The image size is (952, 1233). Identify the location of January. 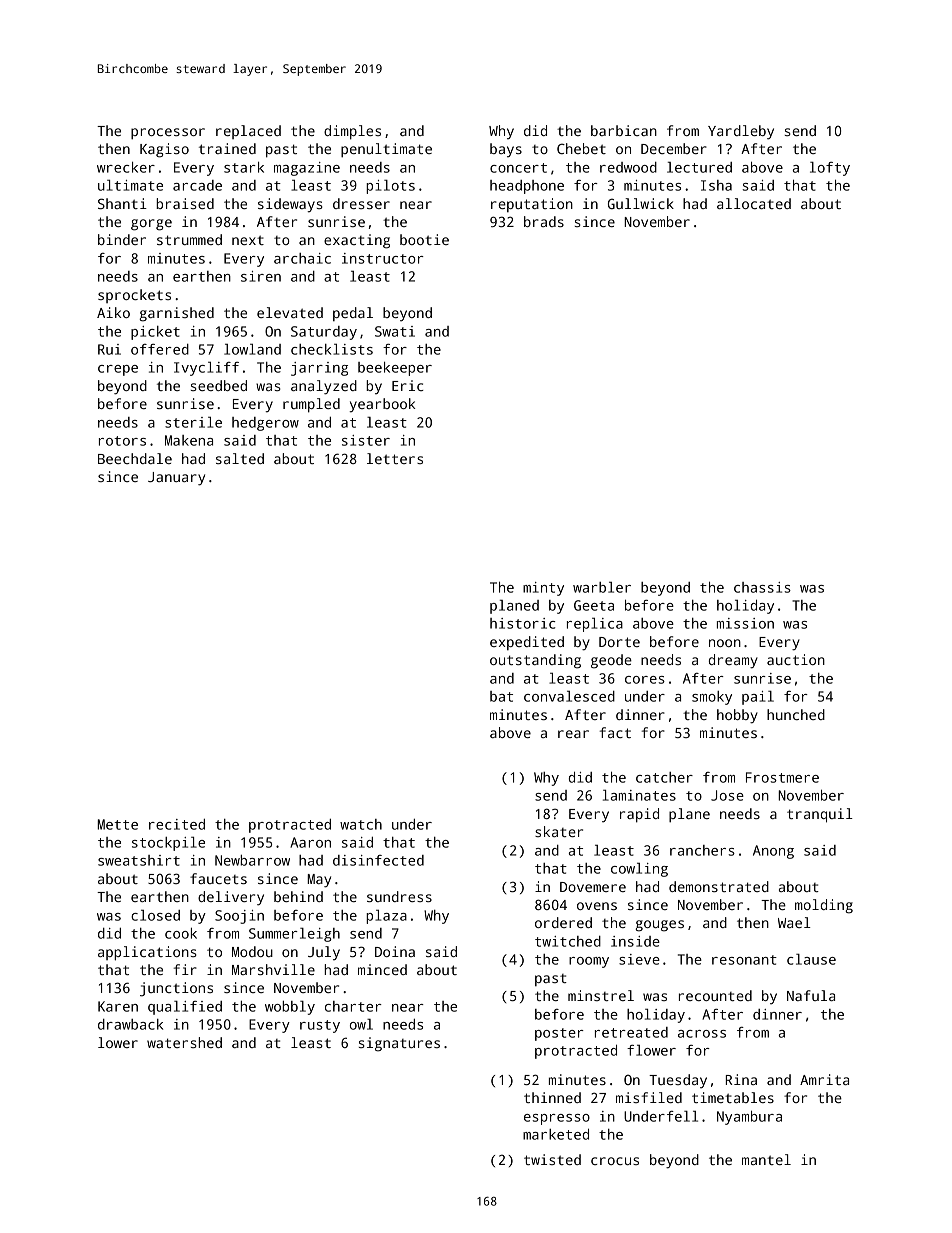
(176, 479).
